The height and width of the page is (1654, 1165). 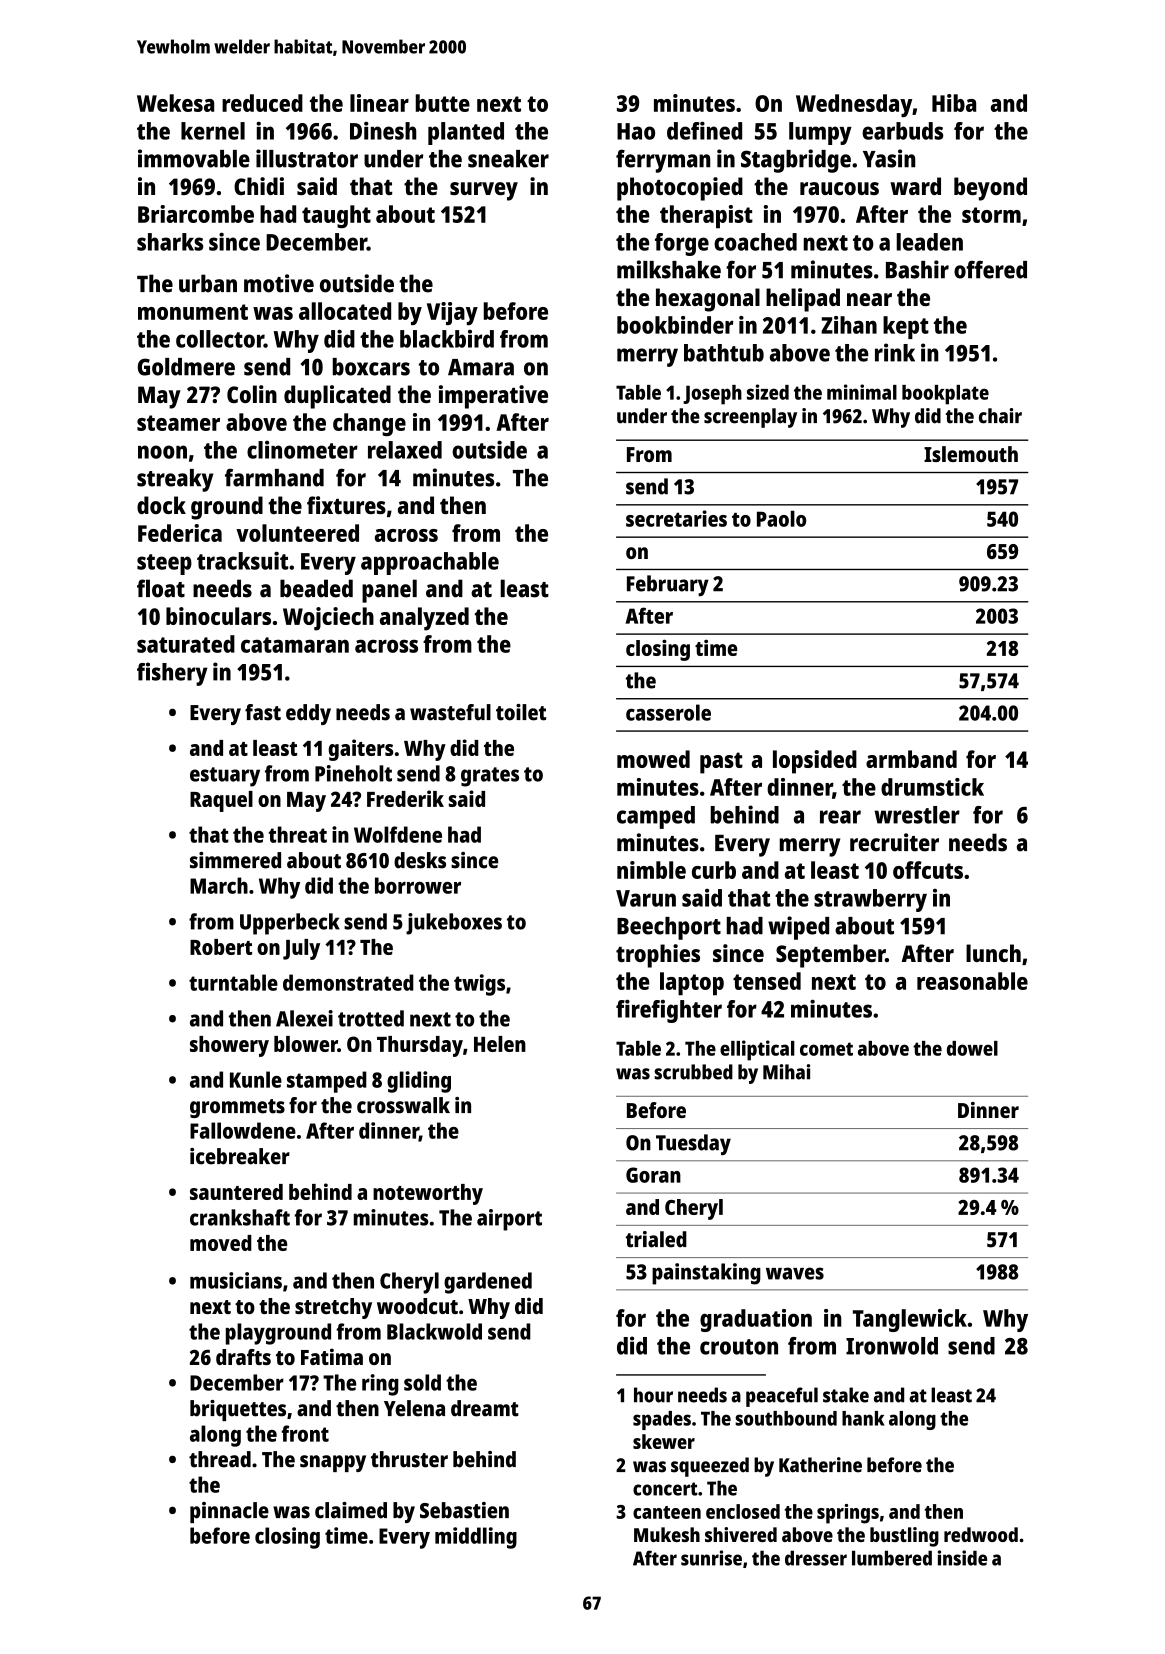 What do you see at coordinates (675, 325) in the page?
I see `bookbinder` at bounding box center [675, 325].
